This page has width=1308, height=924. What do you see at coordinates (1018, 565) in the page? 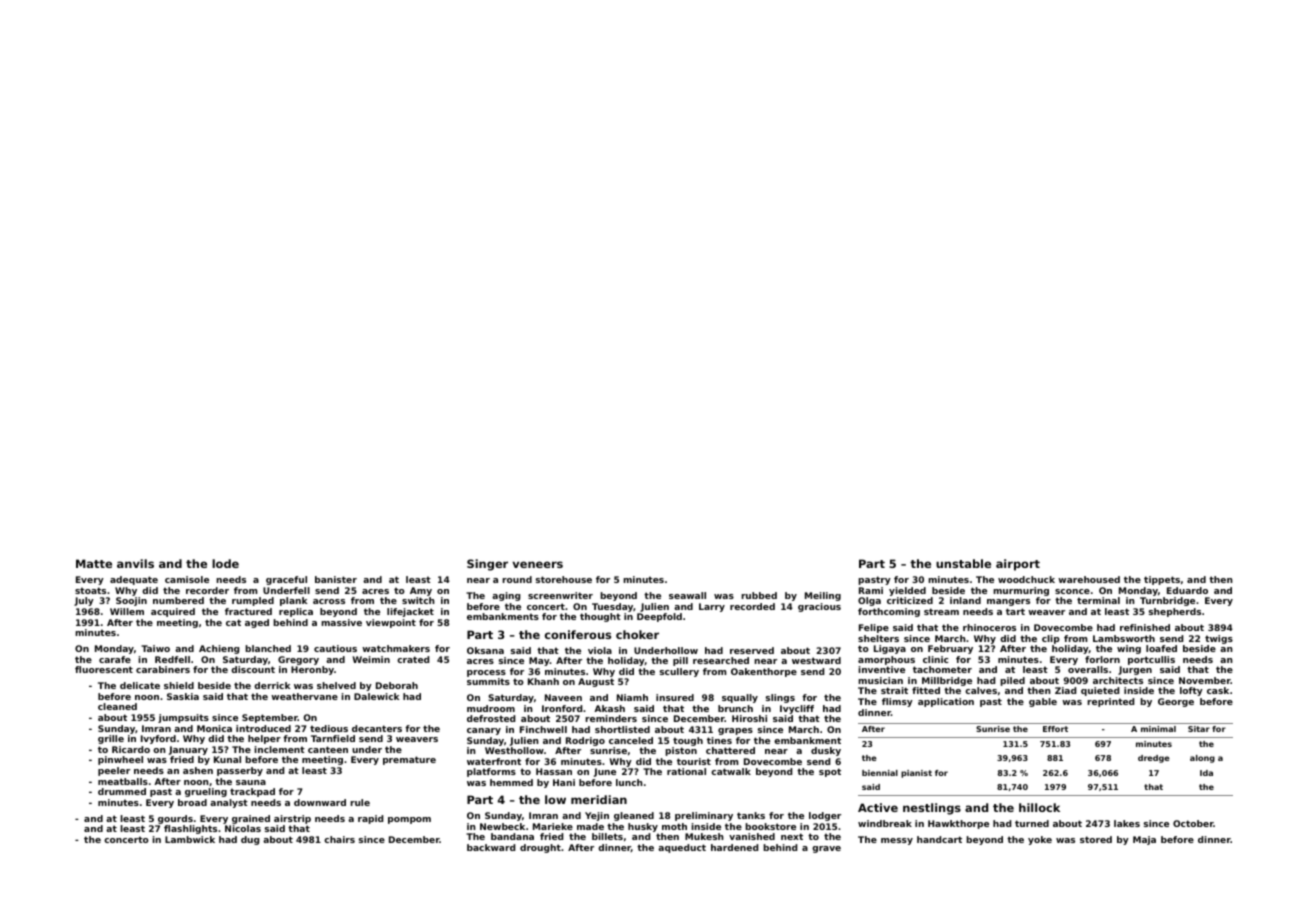
I see `airport` at bounding box center [1018, 565].
